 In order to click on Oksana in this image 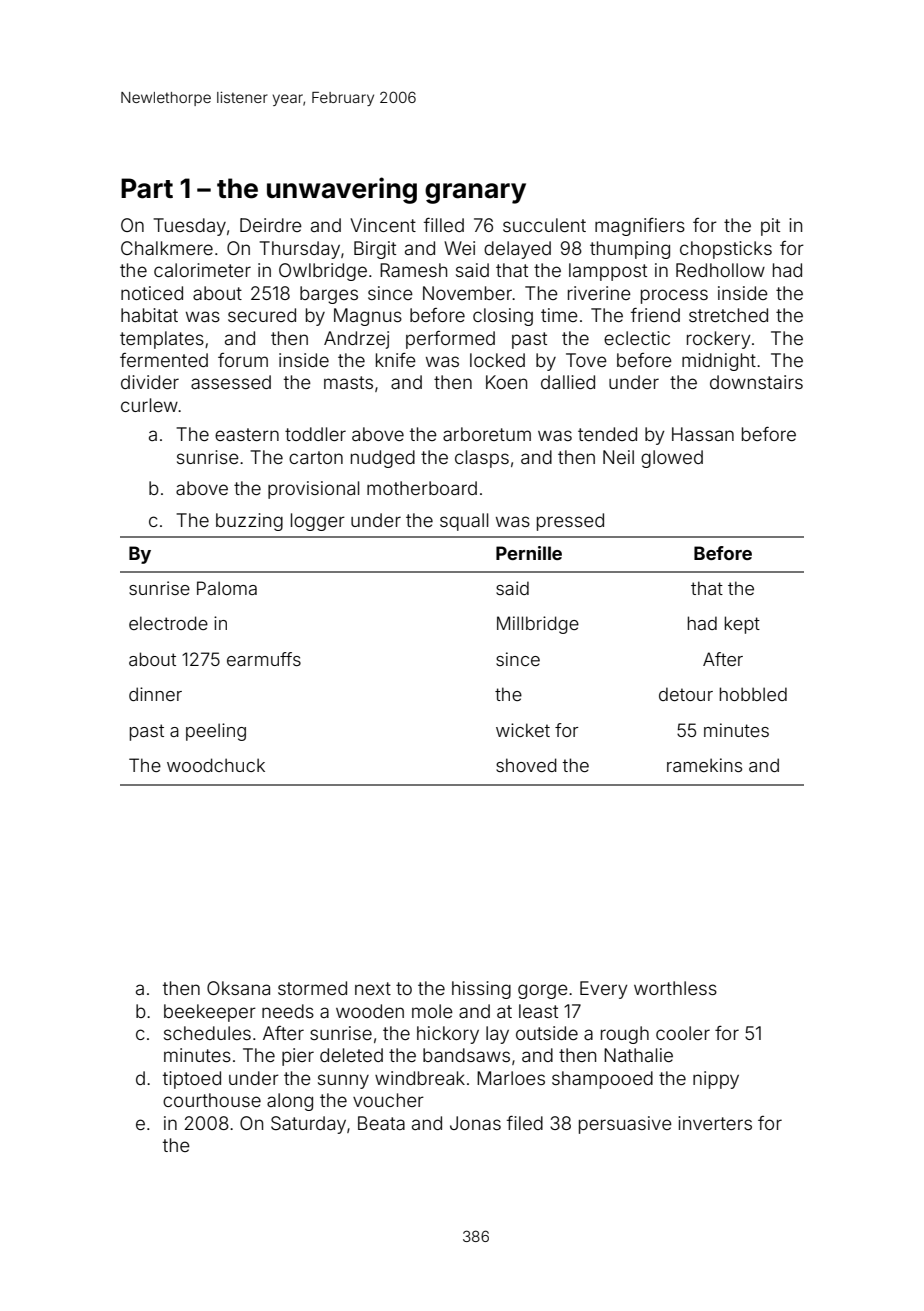, I will do `click(238, 988)`.
